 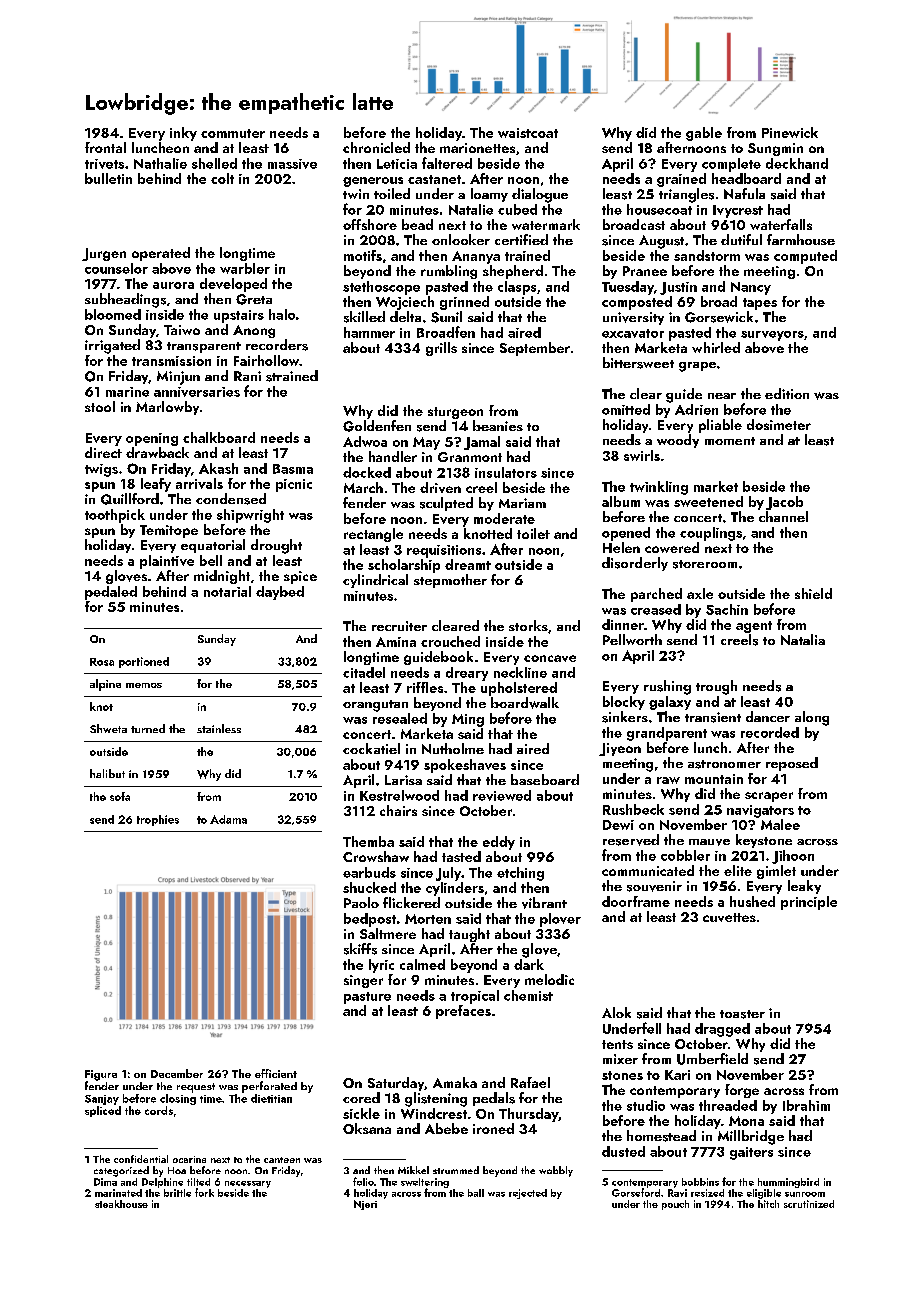 I want to click on neckline, so click(x=520, y=672).
